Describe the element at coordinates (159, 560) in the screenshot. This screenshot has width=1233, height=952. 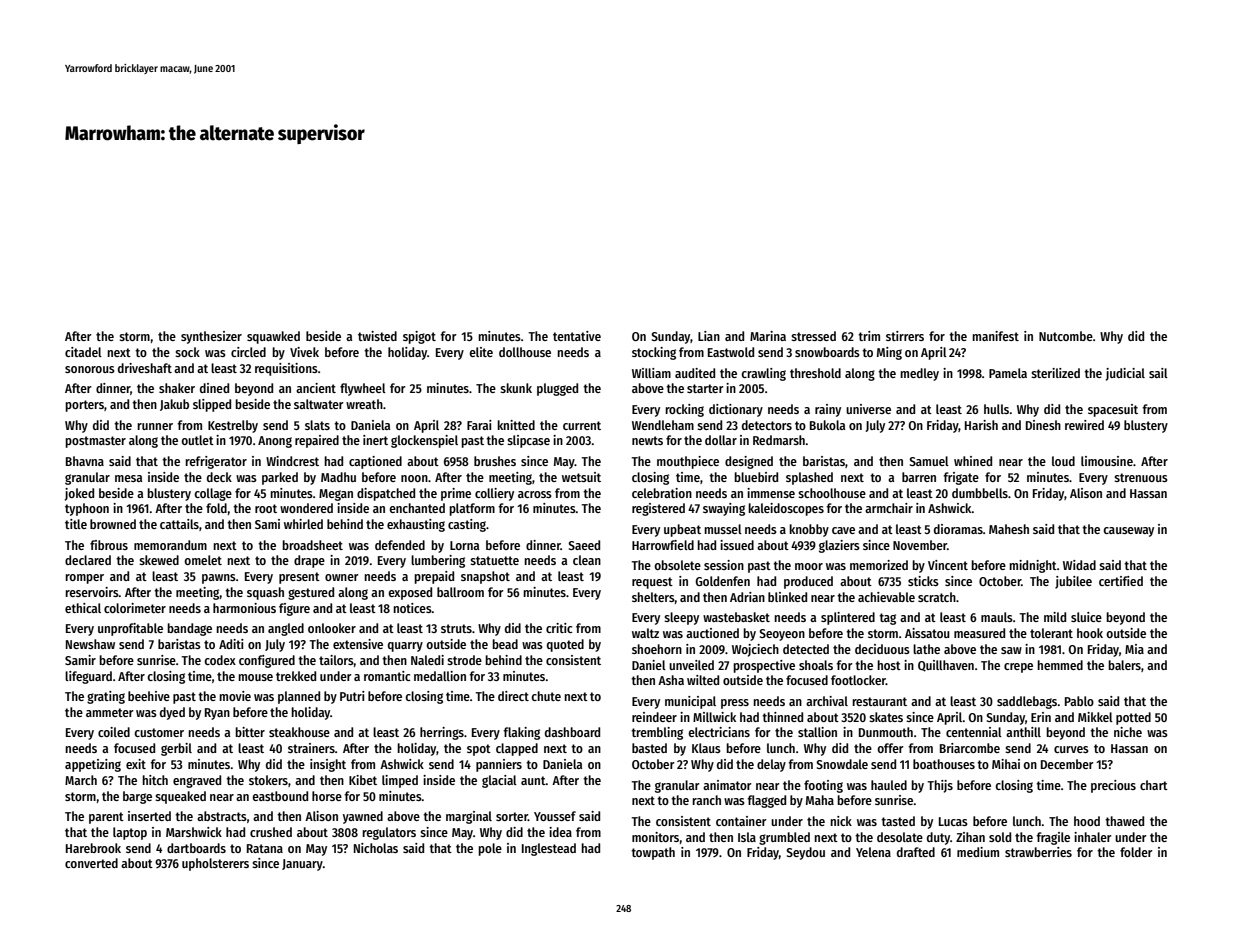
I see `skewed` at that location.
